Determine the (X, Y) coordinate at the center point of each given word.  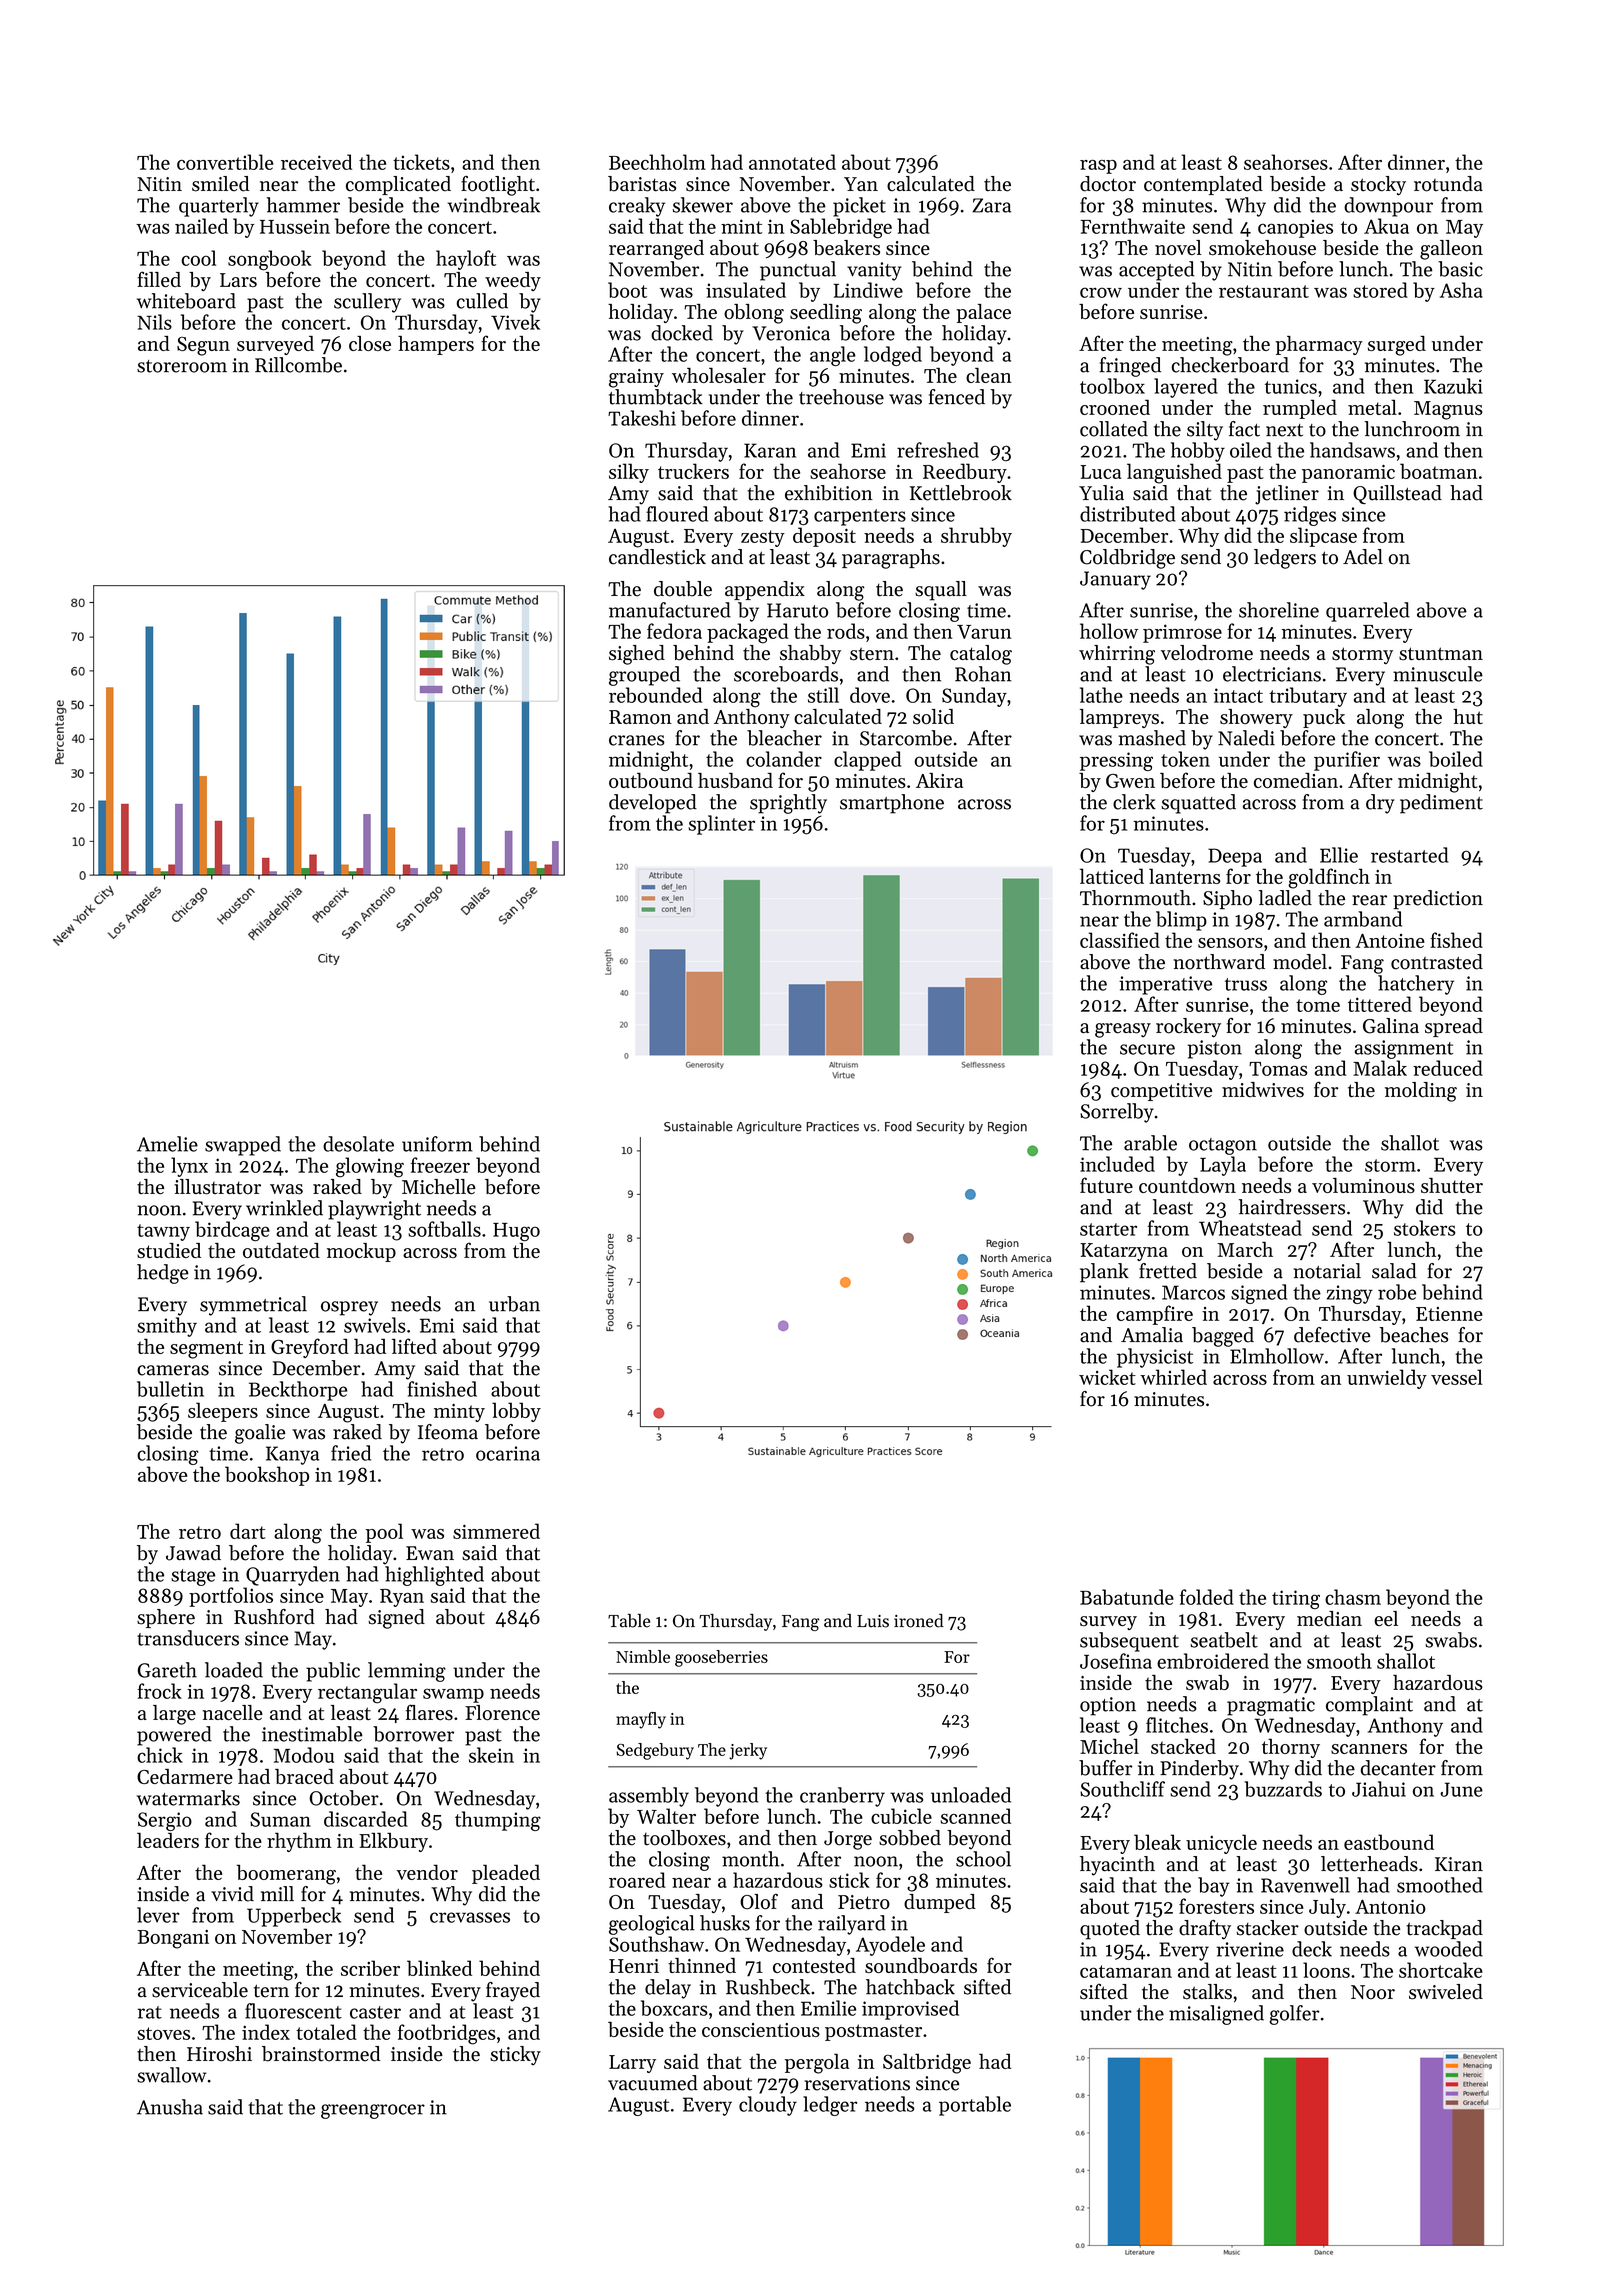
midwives (1263, 1090)
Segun (203, 346)
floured (677, 514)
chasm (1353, 1597)
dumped (940, 1903)
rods (846, 631)
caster (375, 2012)
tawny (163, 1232)
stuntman (1441, 654)
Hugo (516, 1232)
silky (629, 473)
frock (159, 1691)
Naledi (1246, 738)
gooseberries (721, 1658)
